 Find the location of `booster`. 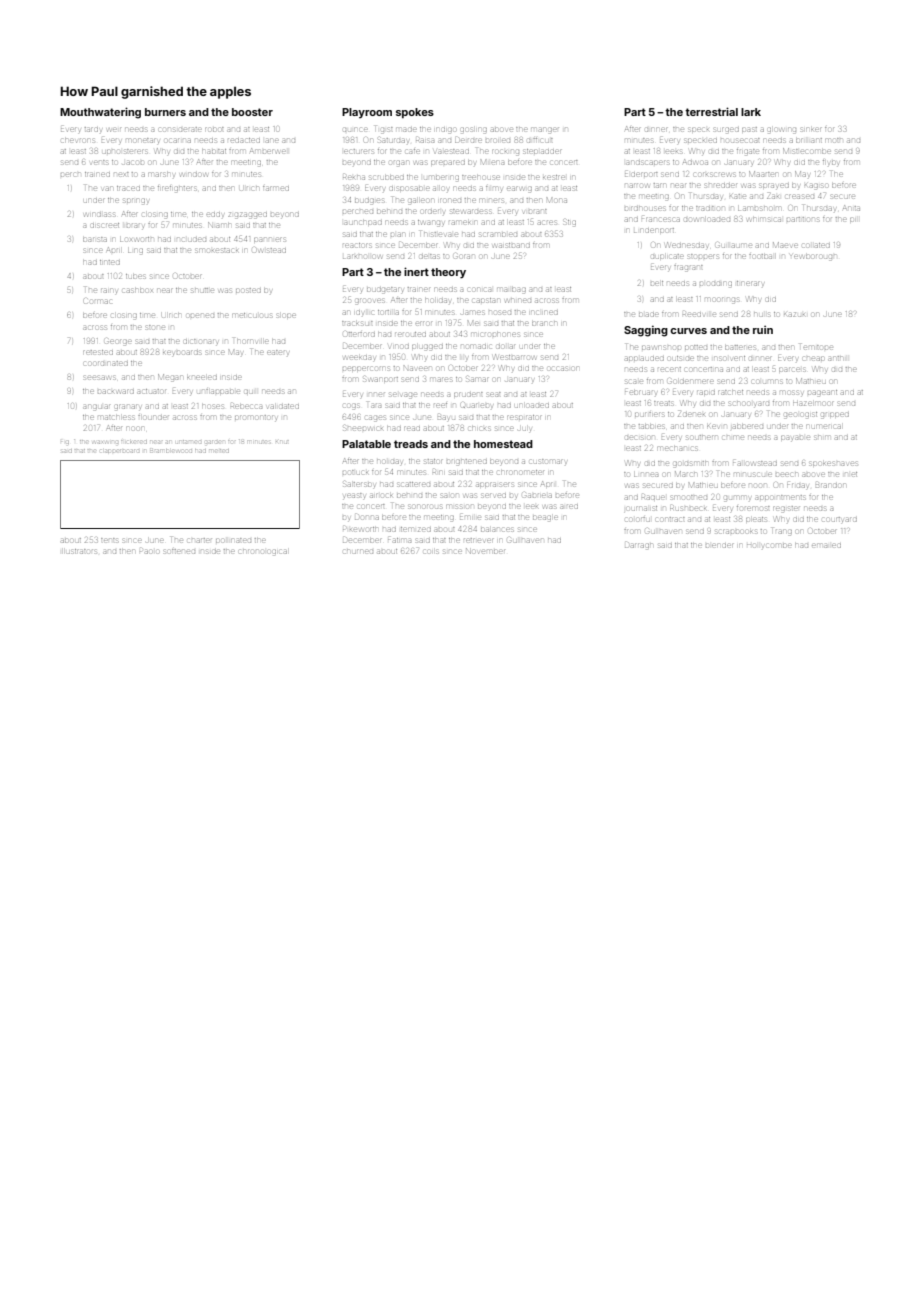

booster is located at coordinates (252, 112).
